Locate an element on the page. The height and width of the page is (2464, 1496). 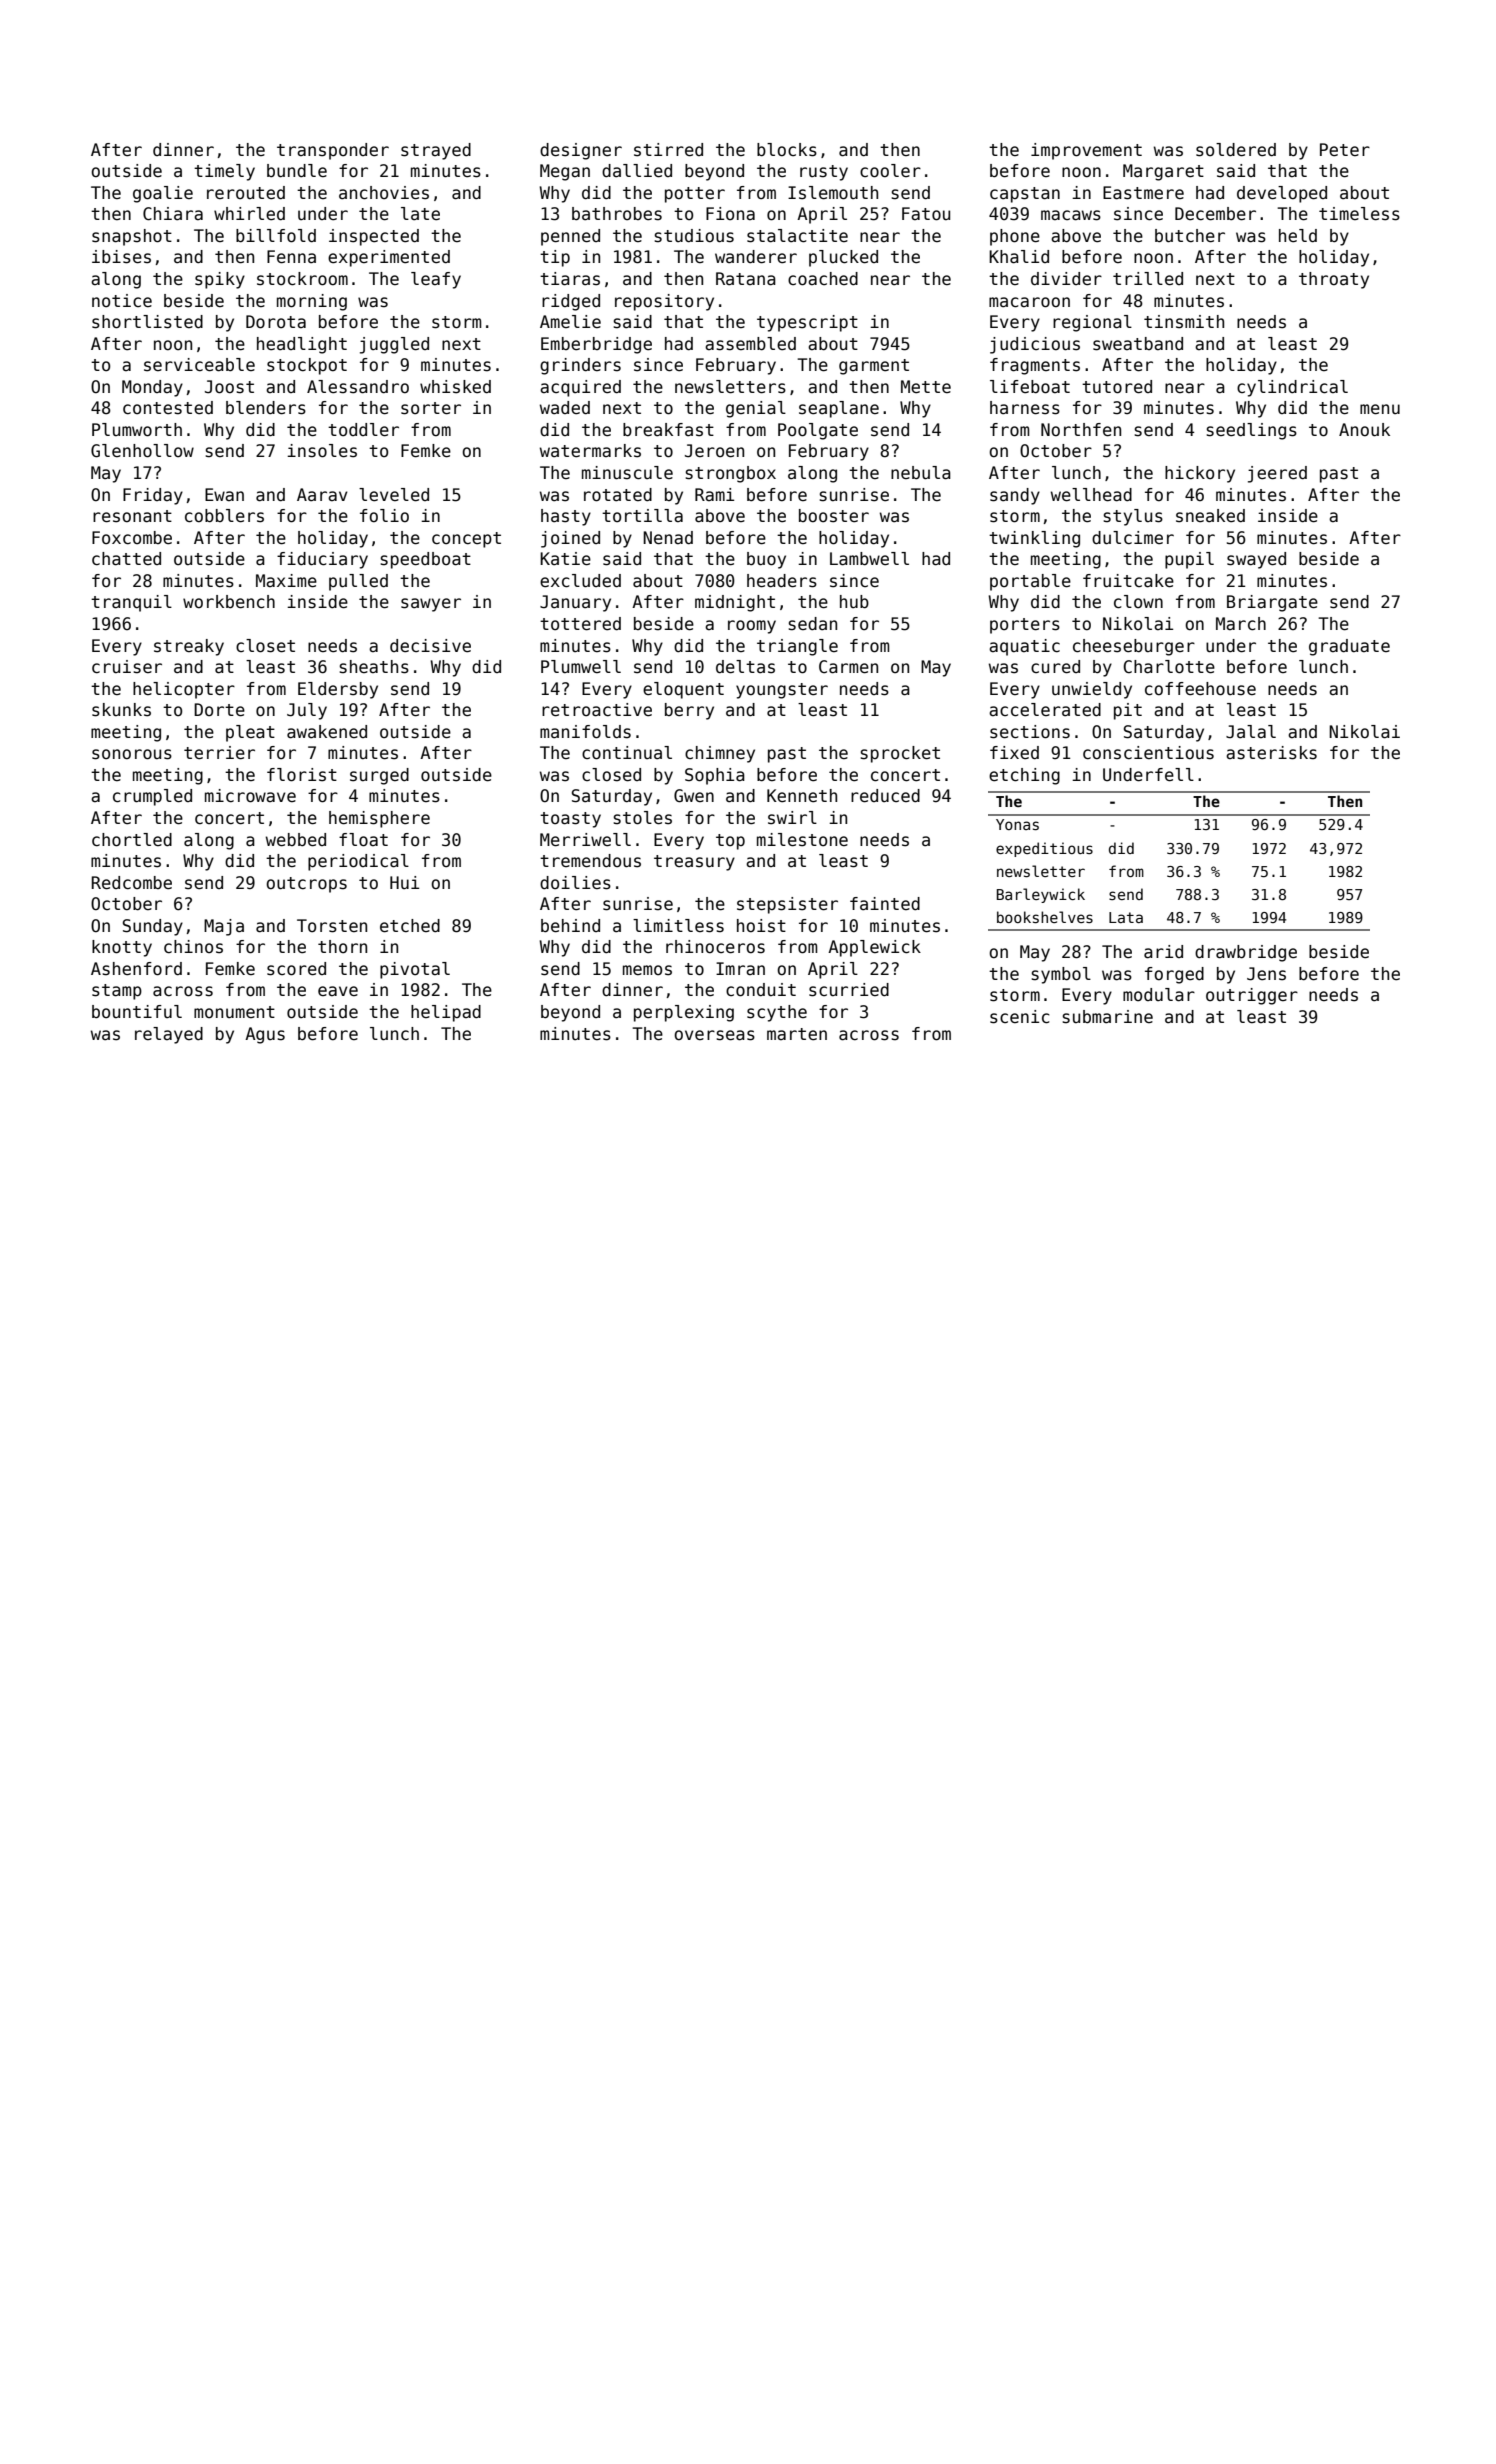
garment is located at coordinates (874, 367).
